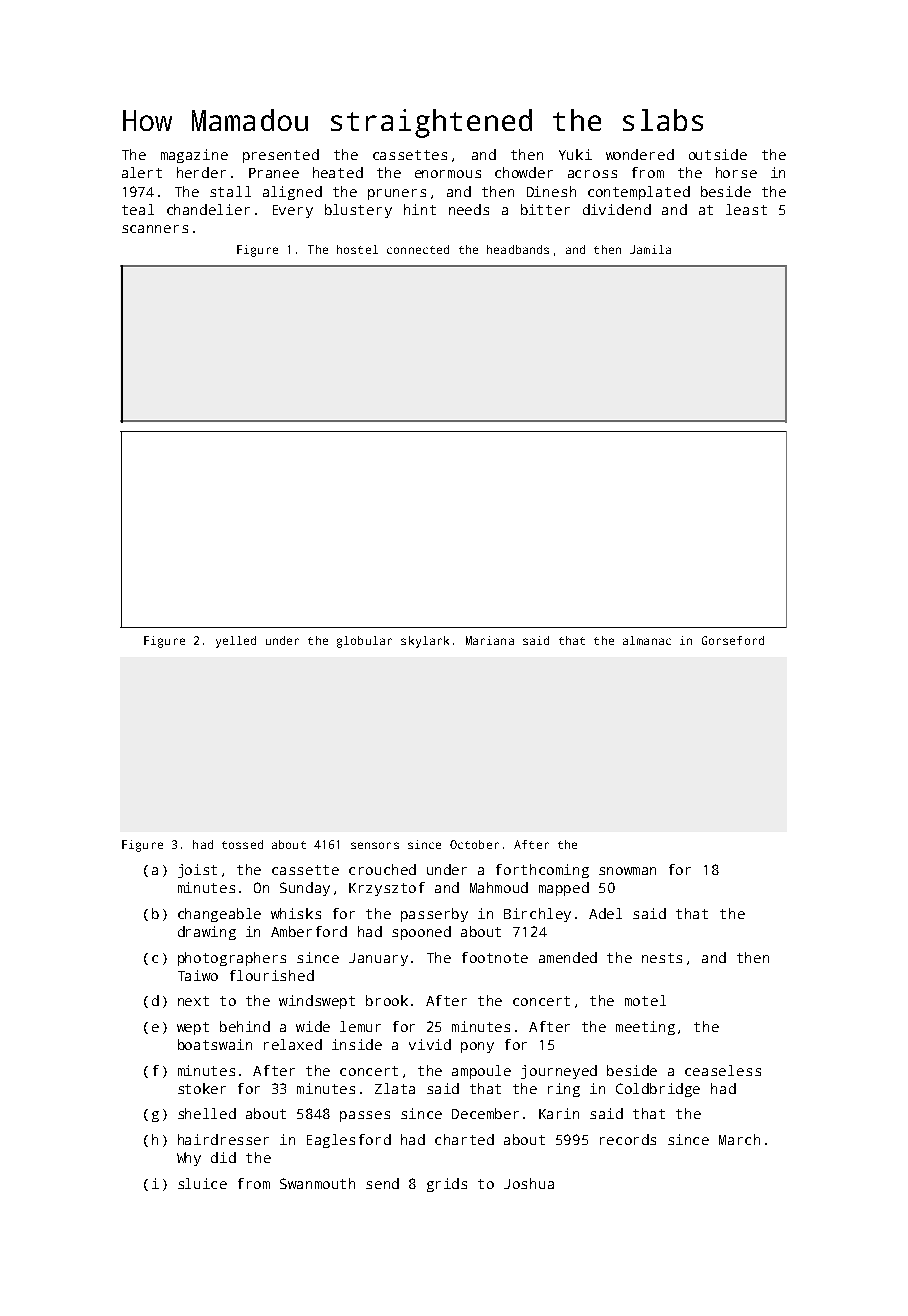 This screenshot has height=1316, width=908. I want to click on scanners, so click(155, 229).
